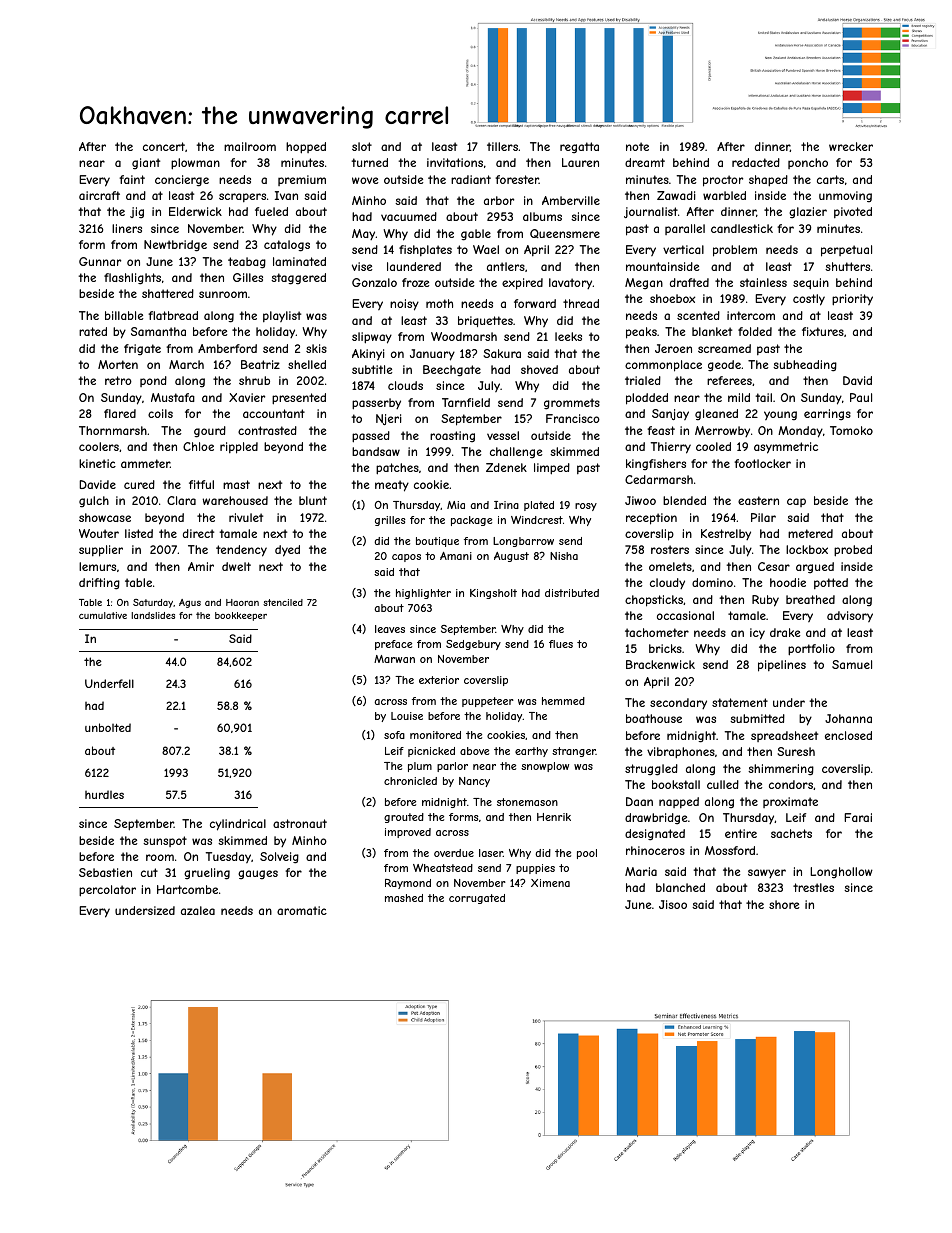  Describe the element at coordinates (673, 904) in the image. I see `Jisoo` at that location.
